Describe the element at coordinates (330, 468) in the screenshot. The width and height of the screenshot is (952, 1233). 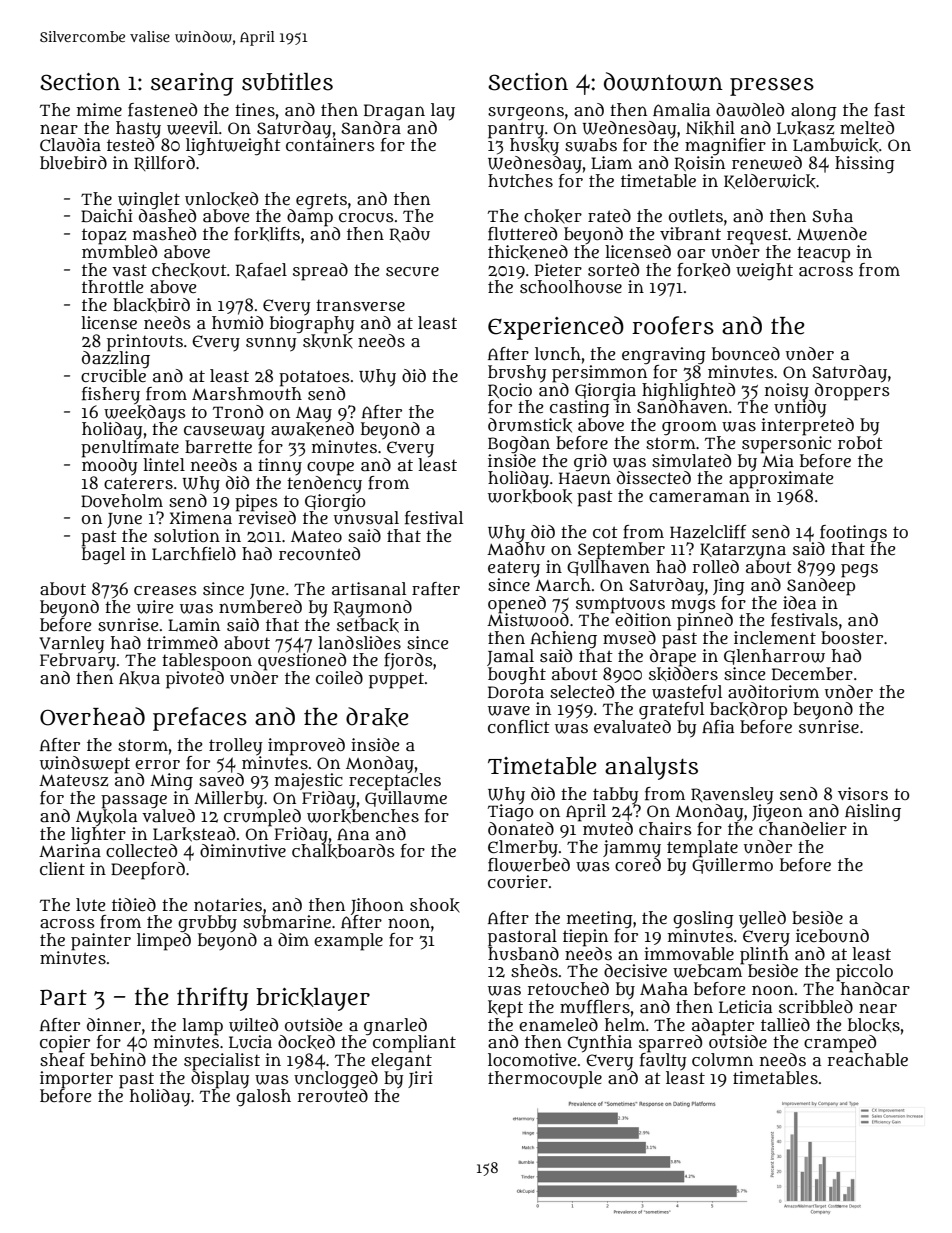
I see `coupe` at that location.
